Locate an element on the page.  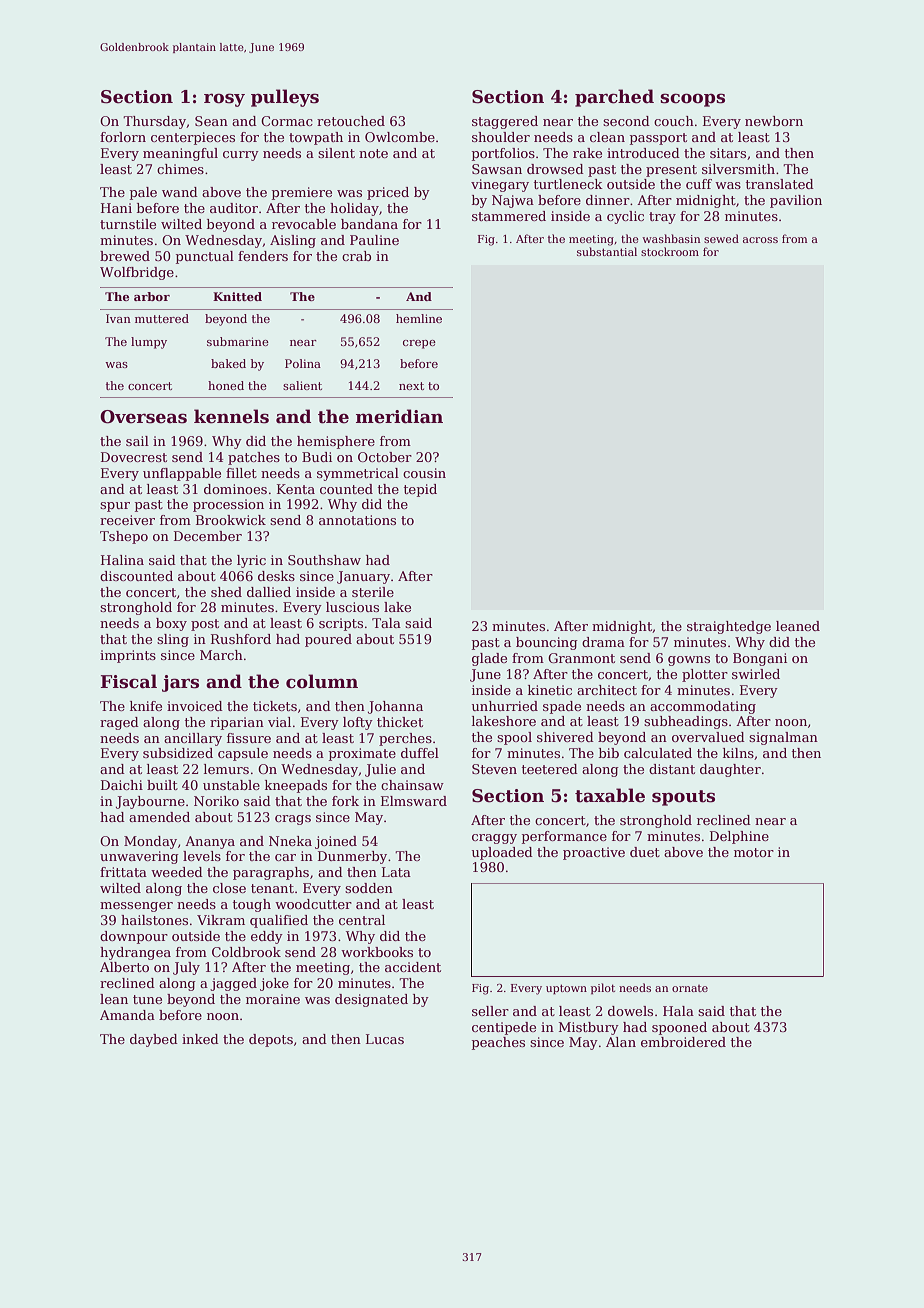
close is located at coordinates (229, 888).
